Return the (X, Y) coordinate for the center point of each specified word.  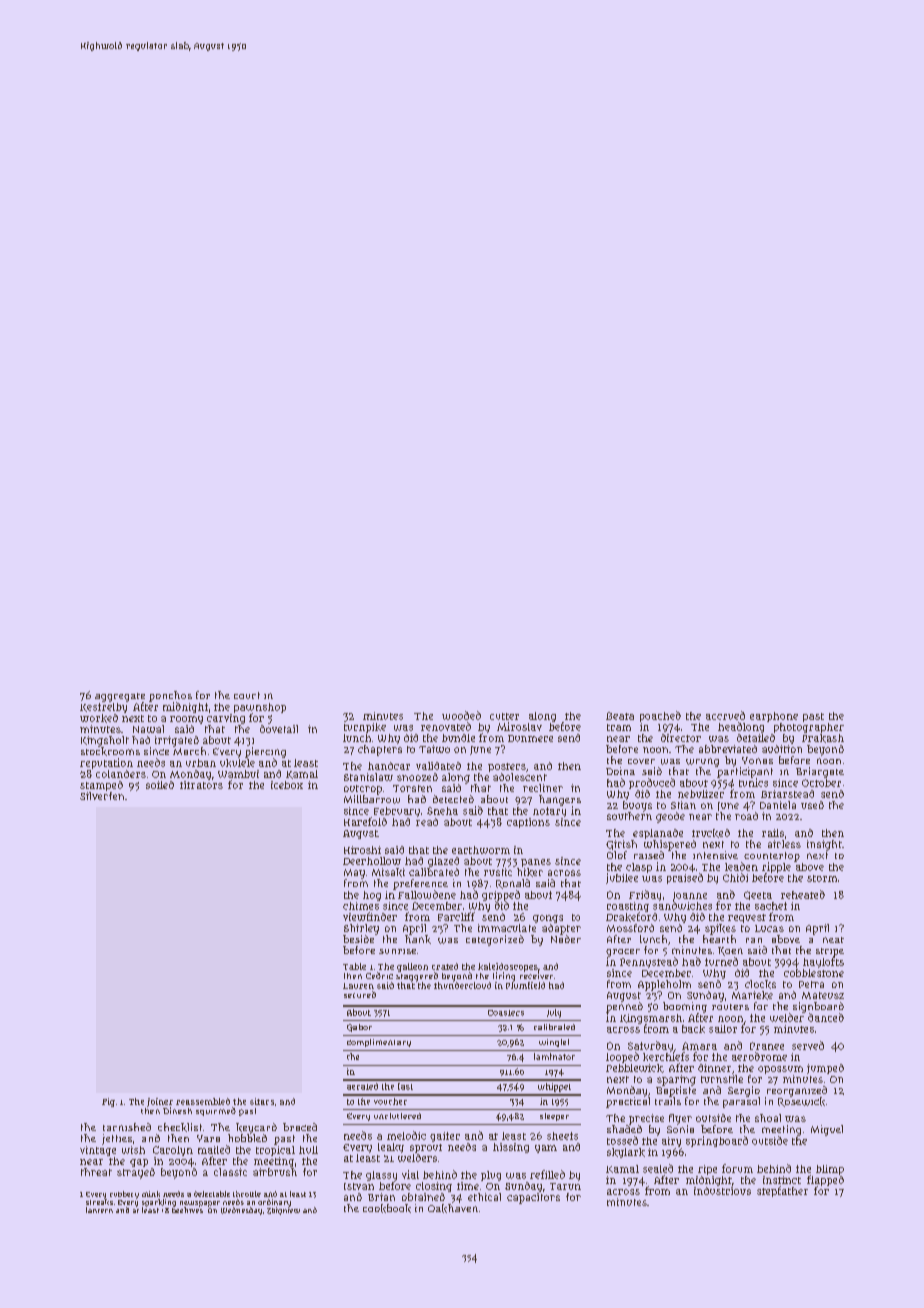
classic (230, 1172)
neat (833, 940)
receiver (536, 975)
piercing (265, 752)
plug (491, 1176)
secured (360, 994)
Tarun (565, 1186)
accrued (725, 715)
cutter (504, 716)
